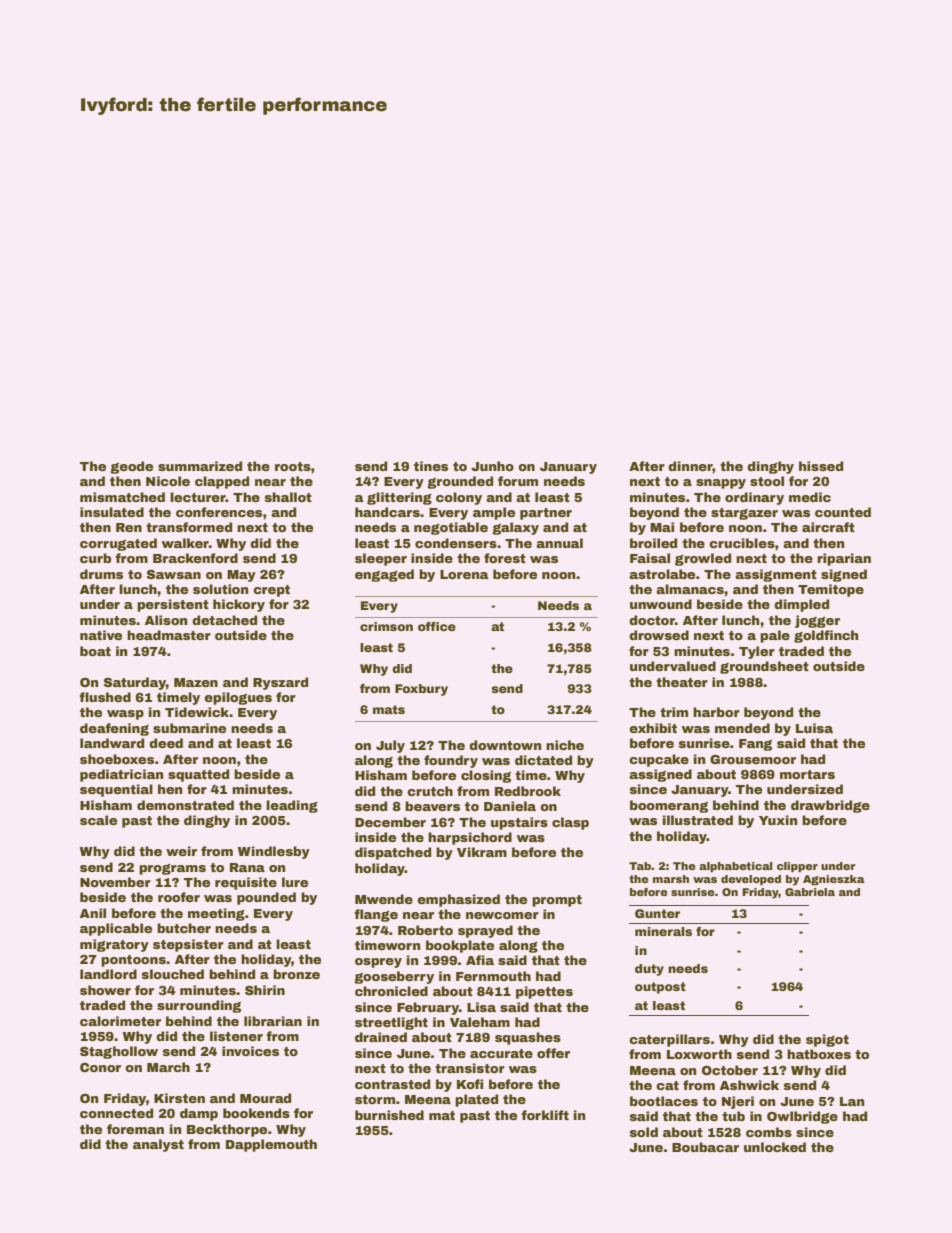 Image resolution: width=952 pixels, height=1233 pixels. I want to click on Junho, so click(492, 466).
